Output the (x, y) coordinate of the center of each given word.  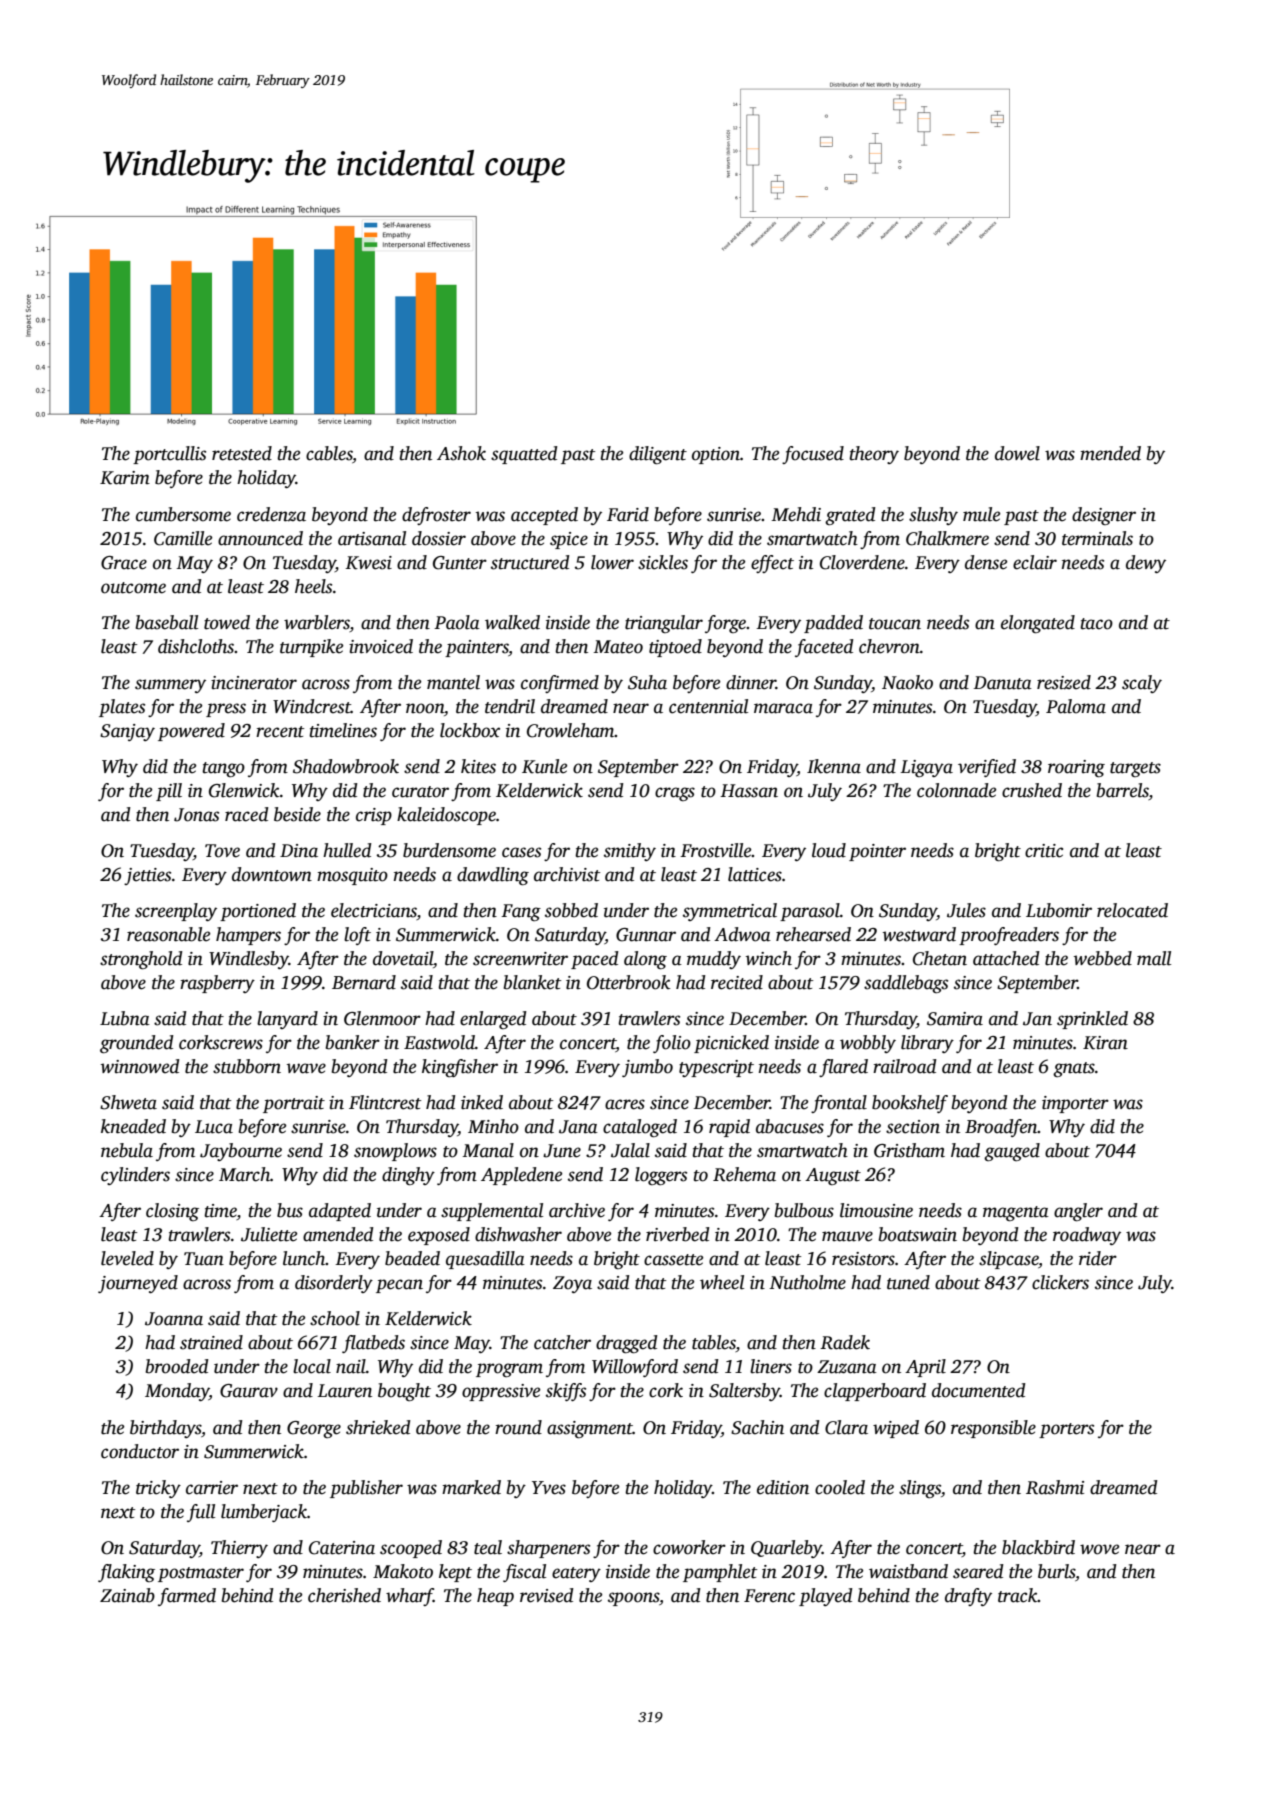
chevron (889, 646)
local (312, 1366)
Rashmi (1055, 1487)
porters (1066, 1430)
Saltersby (744, 1392)
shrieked (378, 1427)
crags (675, 794)
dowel (1017, 453)
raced (247, 814)
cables (329, 454)
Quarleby (786, 1549)
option (716, 455)
